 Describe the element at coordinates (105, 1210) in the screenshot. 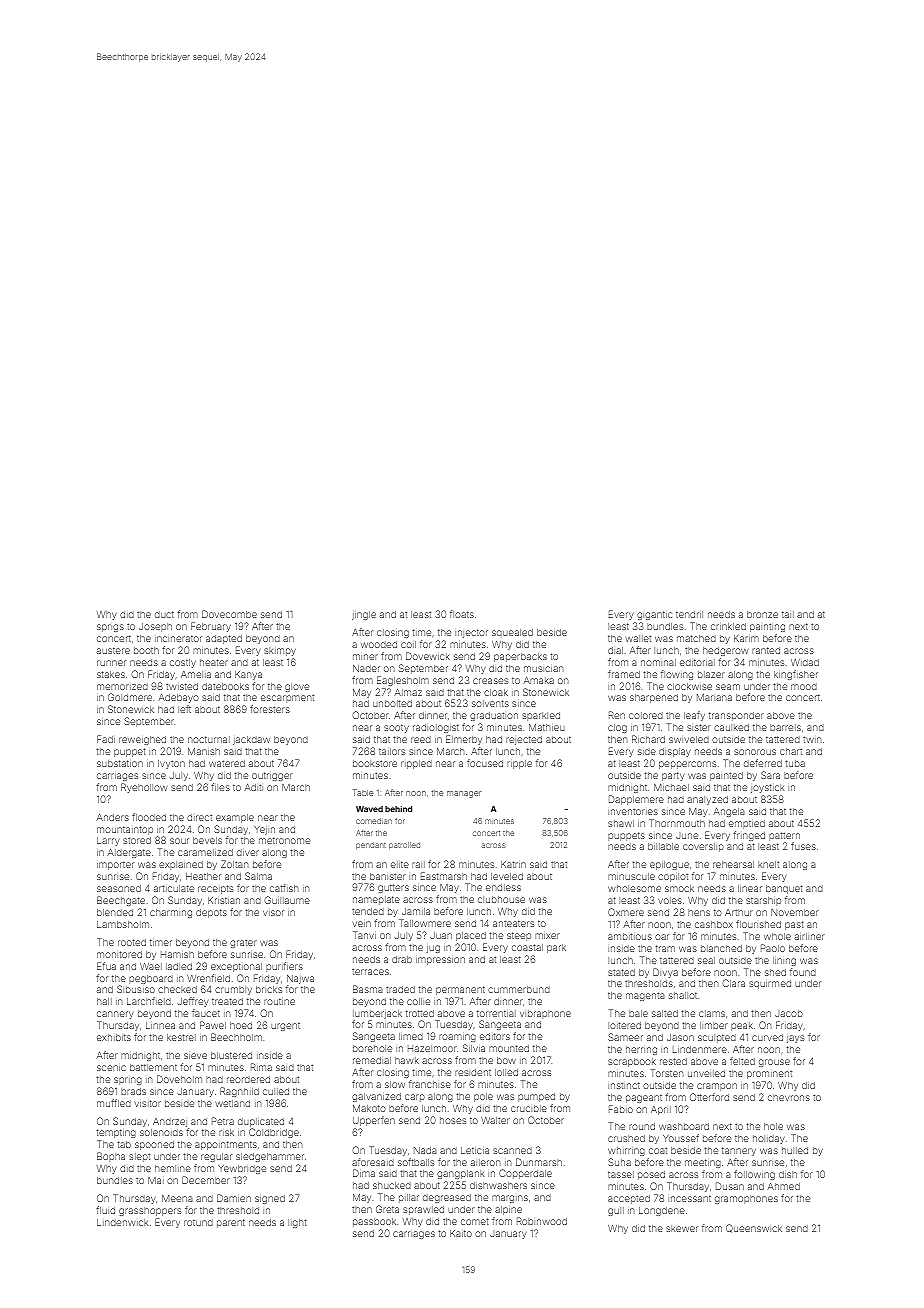

I see `fluid` at that location.
